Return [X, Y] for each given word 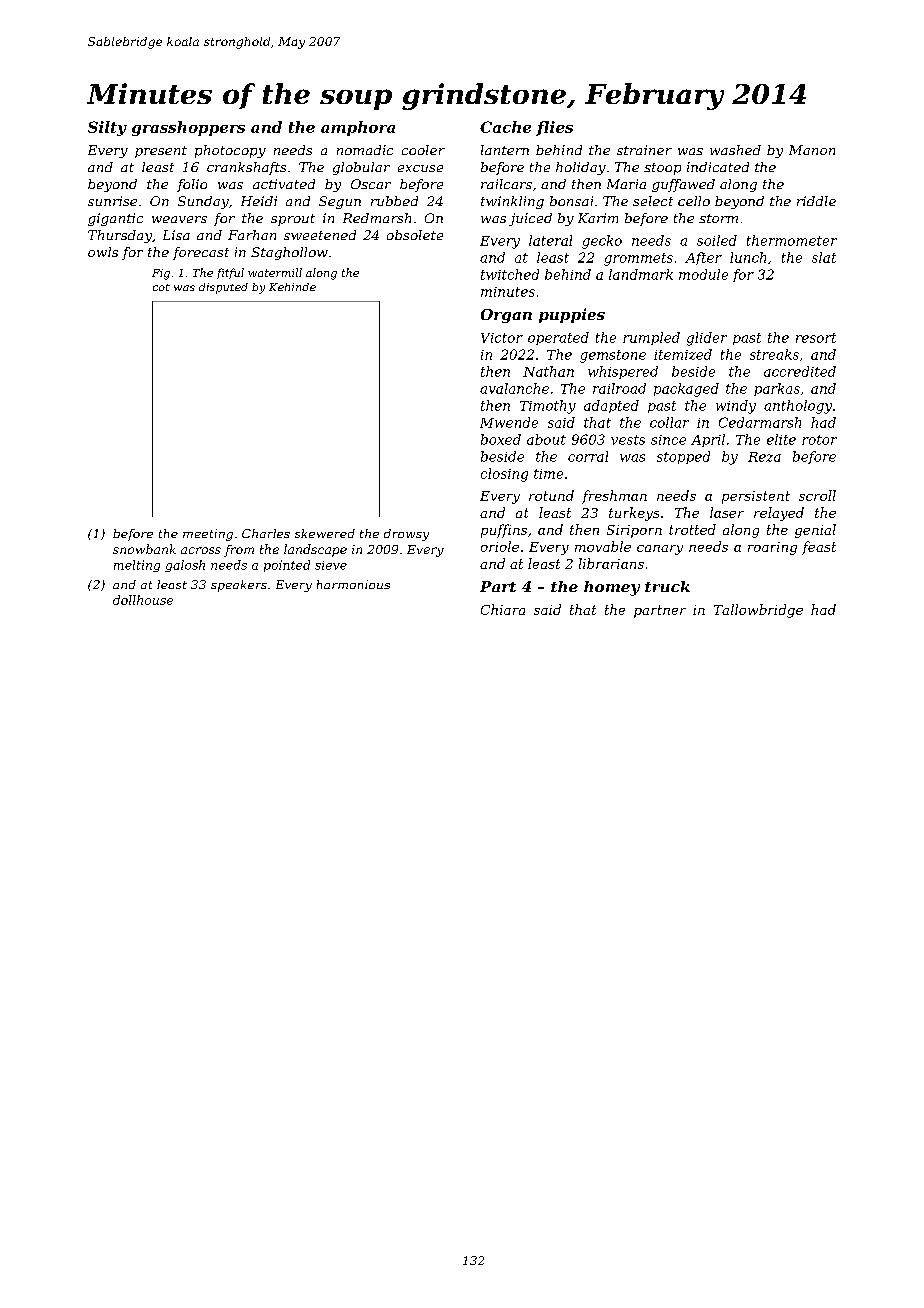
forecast [201, 253]
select [653, 201]
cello [694, 201]
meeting [208, 535]
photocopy [230, 151]
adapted [611, 406]
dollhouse [143, 600]
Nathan [548, 371]
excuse [420, 168]
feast [819, 548]
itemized [683, 354]
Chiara [503, 609]
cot [161, 287]
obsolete [415, 235]
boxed [501, 439]
